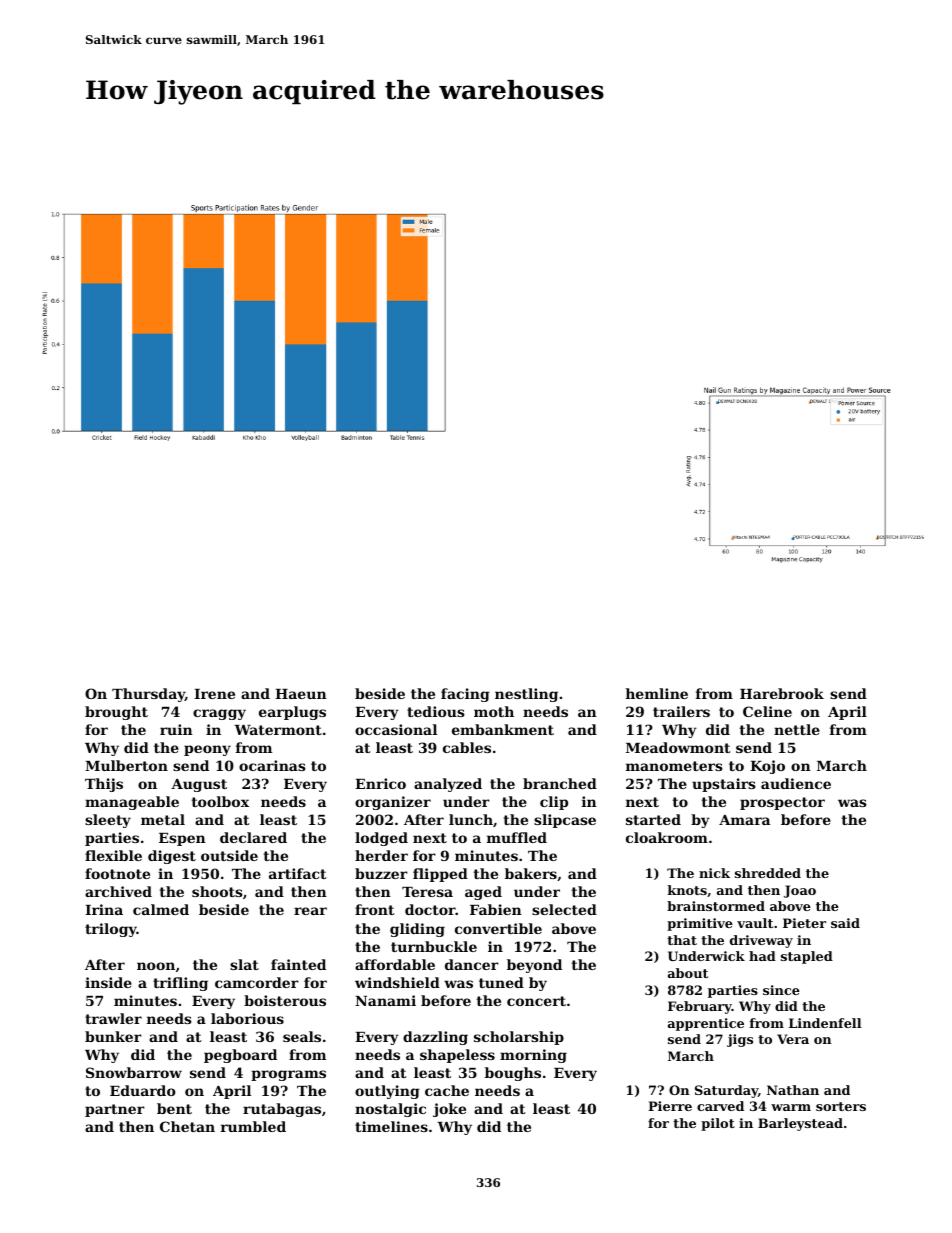 This screenshot has height=1233, width=952. I want to click on slipcase, so click(565, 821).
